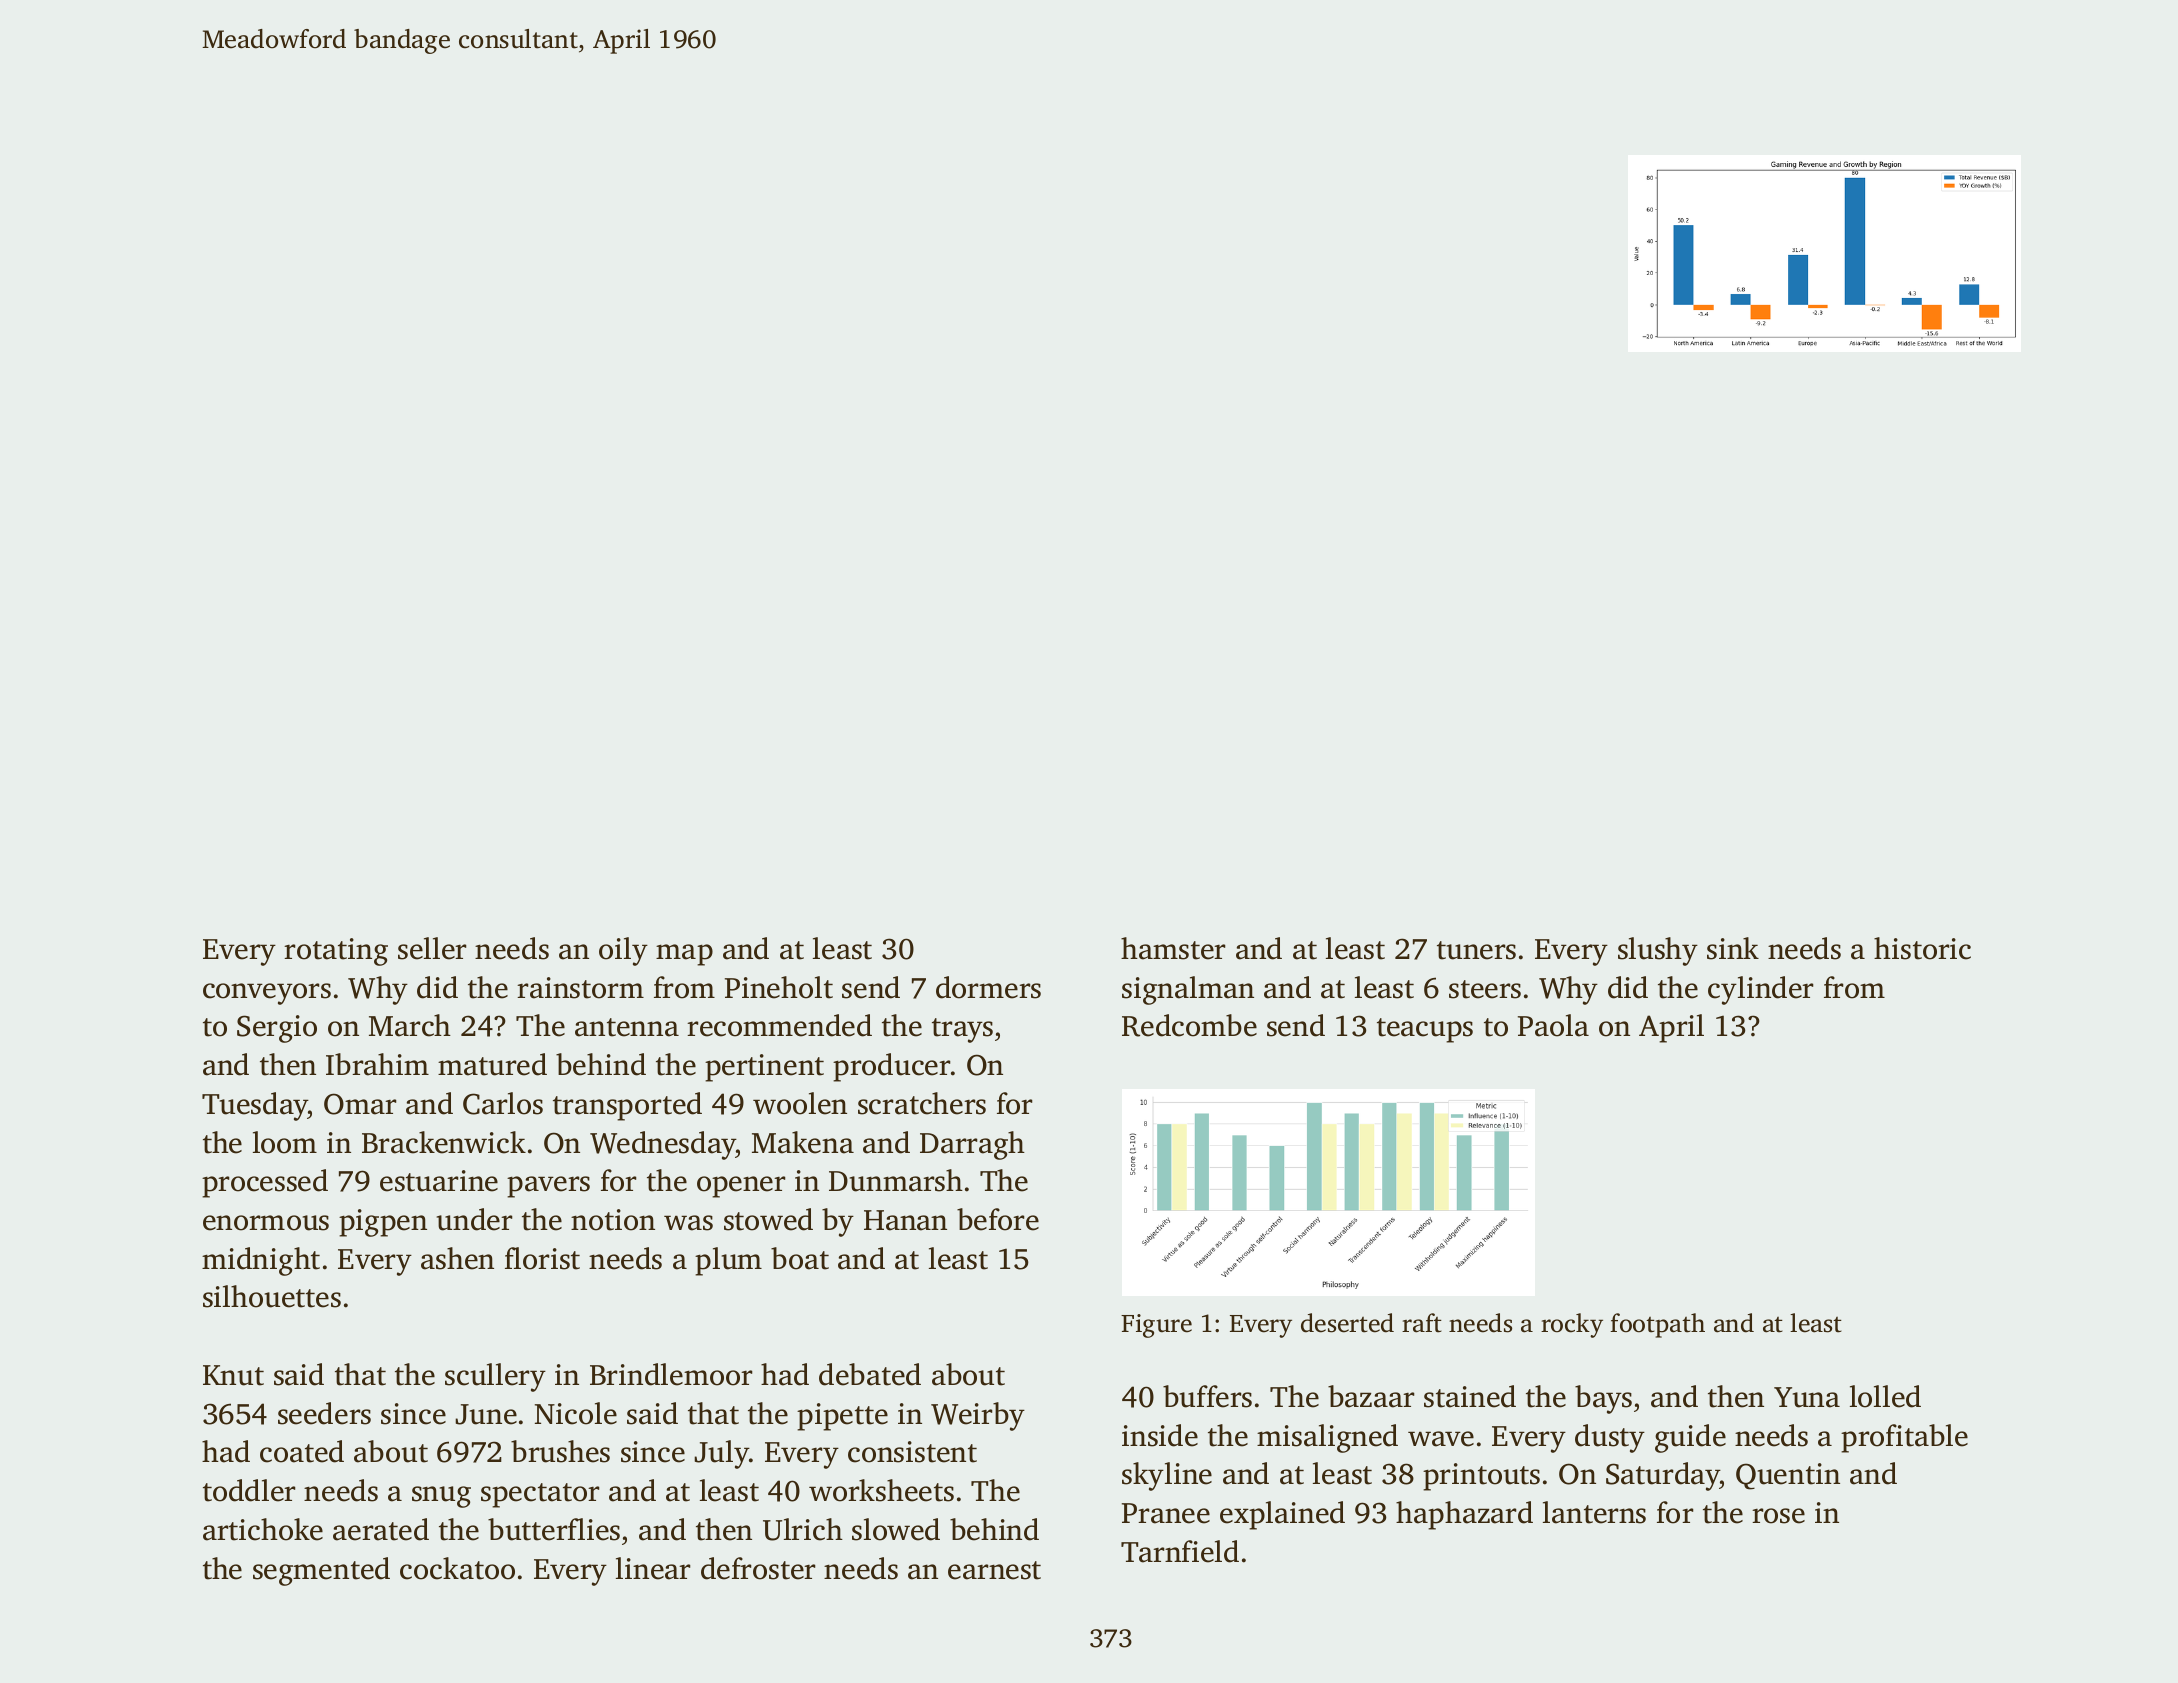 Image resolution: width=2178 pixels, height=1683 pixels. Describe the element at coordinates (1180, 1551) in the image. I see `Tarnfield` at that location.
